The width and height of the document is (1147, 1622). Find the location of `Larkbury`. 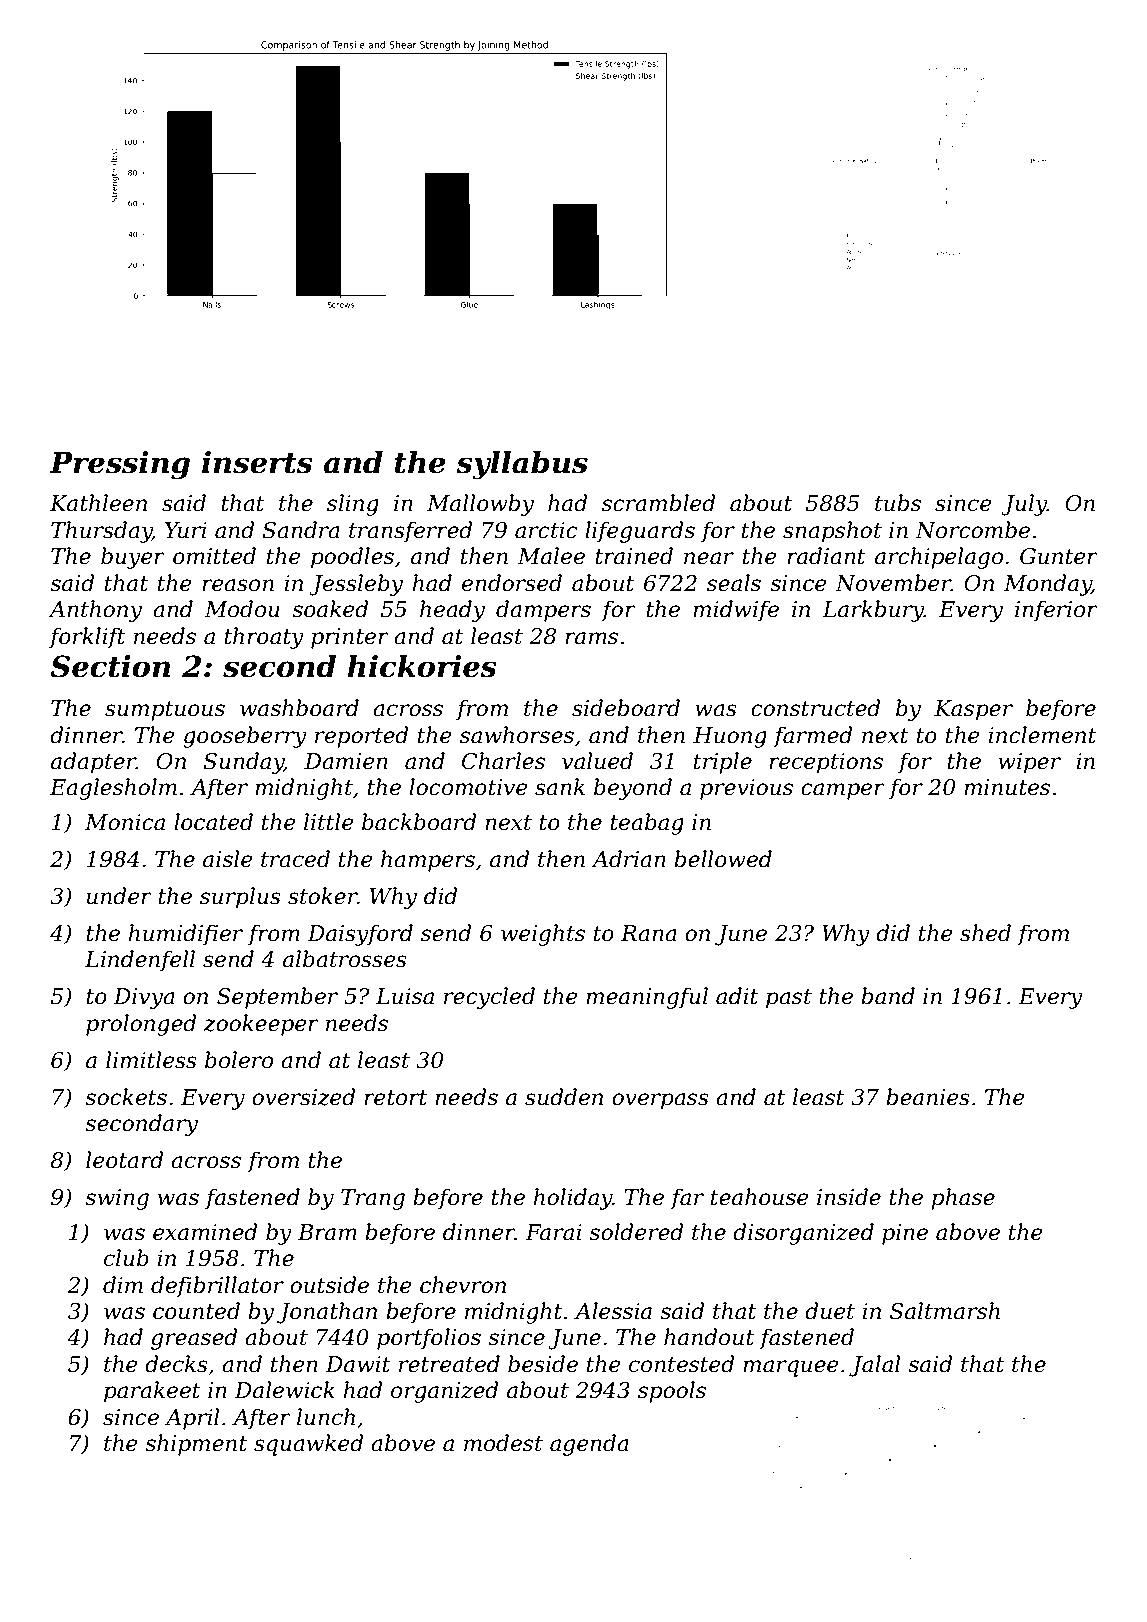

Larkbury is located at coordinates (873, 611).
